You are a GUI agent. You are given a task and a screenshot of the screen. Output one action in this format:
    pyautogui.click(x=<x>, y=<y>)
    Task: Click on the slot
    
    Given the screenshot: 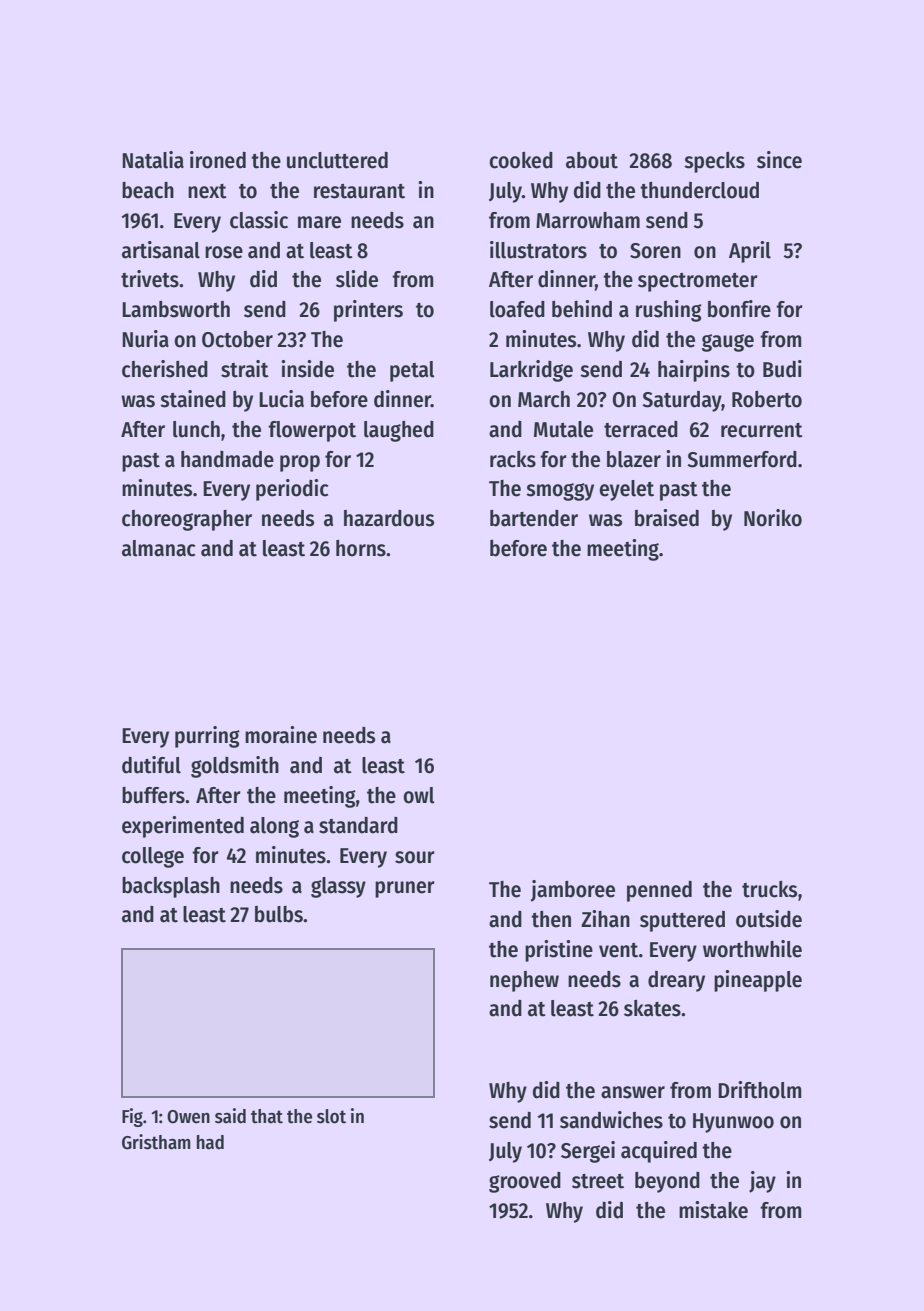 What is the action you would take?
    pyautogui.click(x=331, y=1116)
